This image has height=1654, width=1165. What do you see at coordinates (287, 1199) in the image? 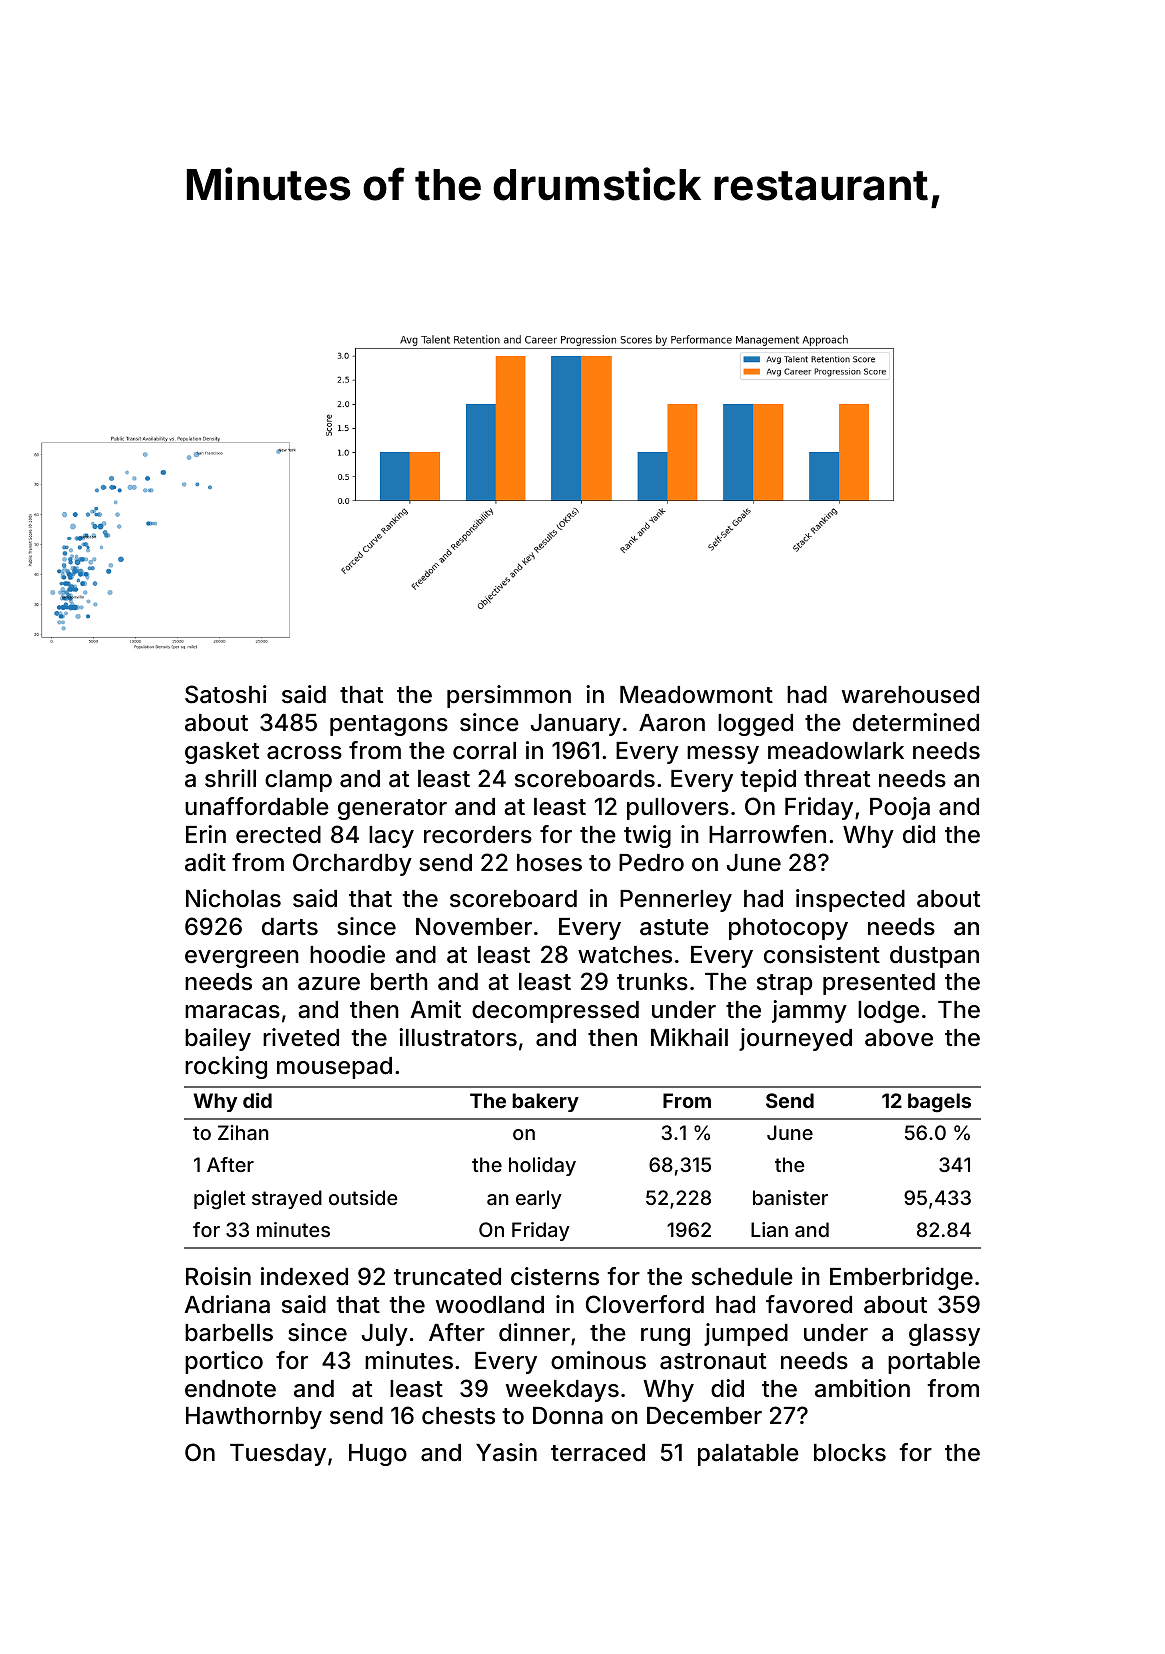
I see `strayed` at bounding box center [287, 1199].
